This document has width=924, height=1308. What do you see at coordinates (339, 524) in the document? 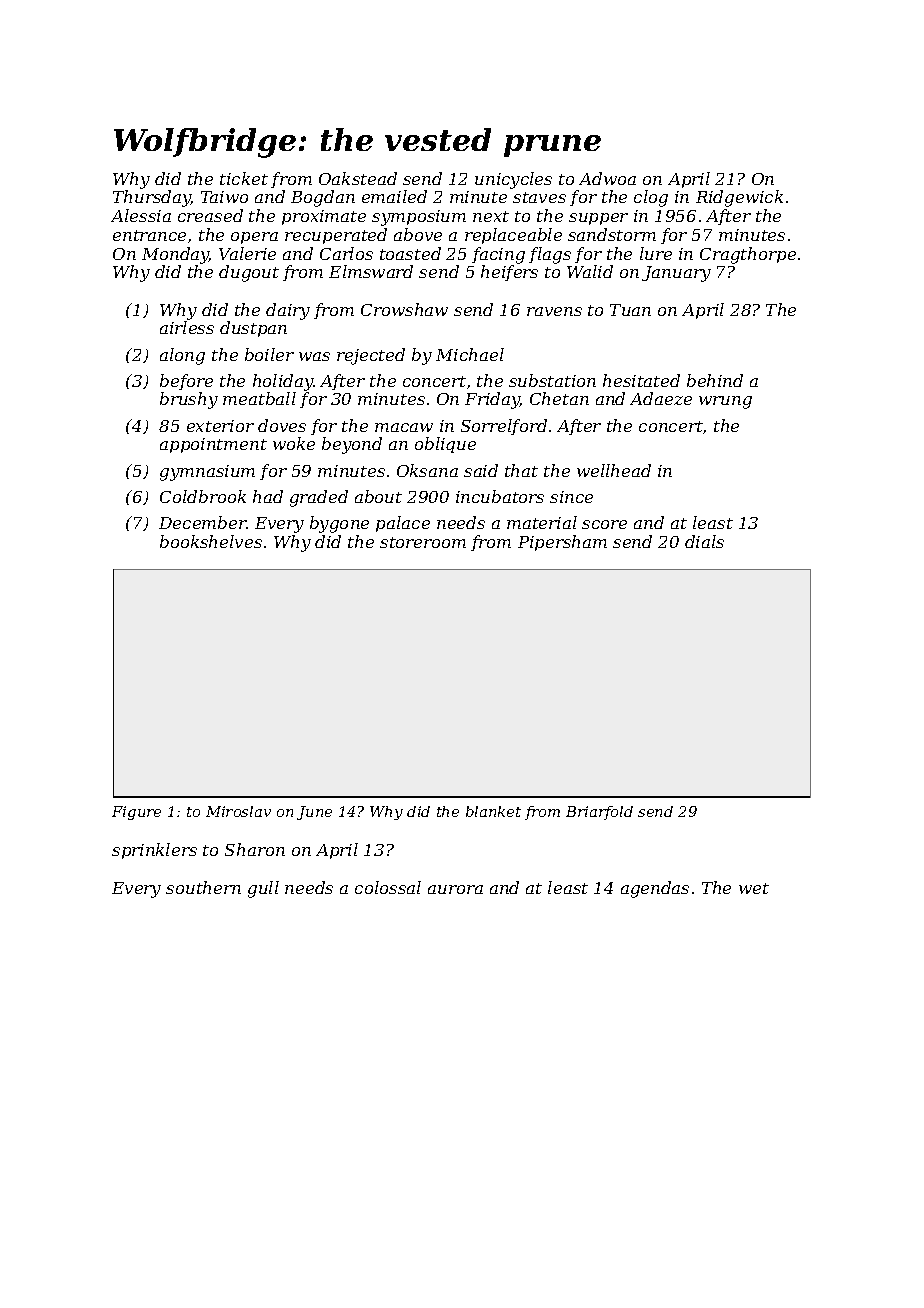
I see `bygone` at bounding box center [339, 524].
